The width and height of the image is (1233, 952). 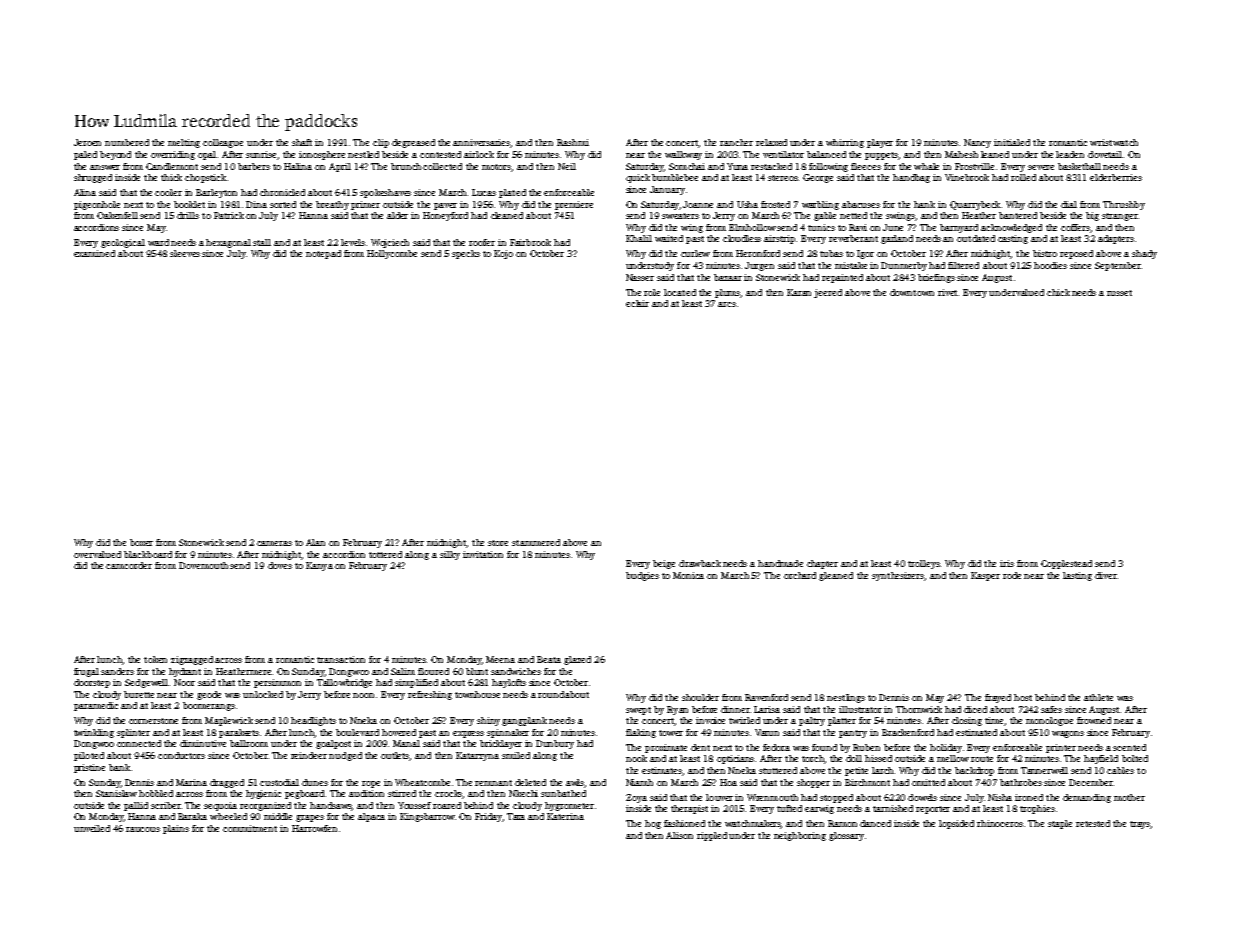 What do you see at coordinates (1140, 825) in the image?
I see `trays` at bounding box center [1140, 825].
